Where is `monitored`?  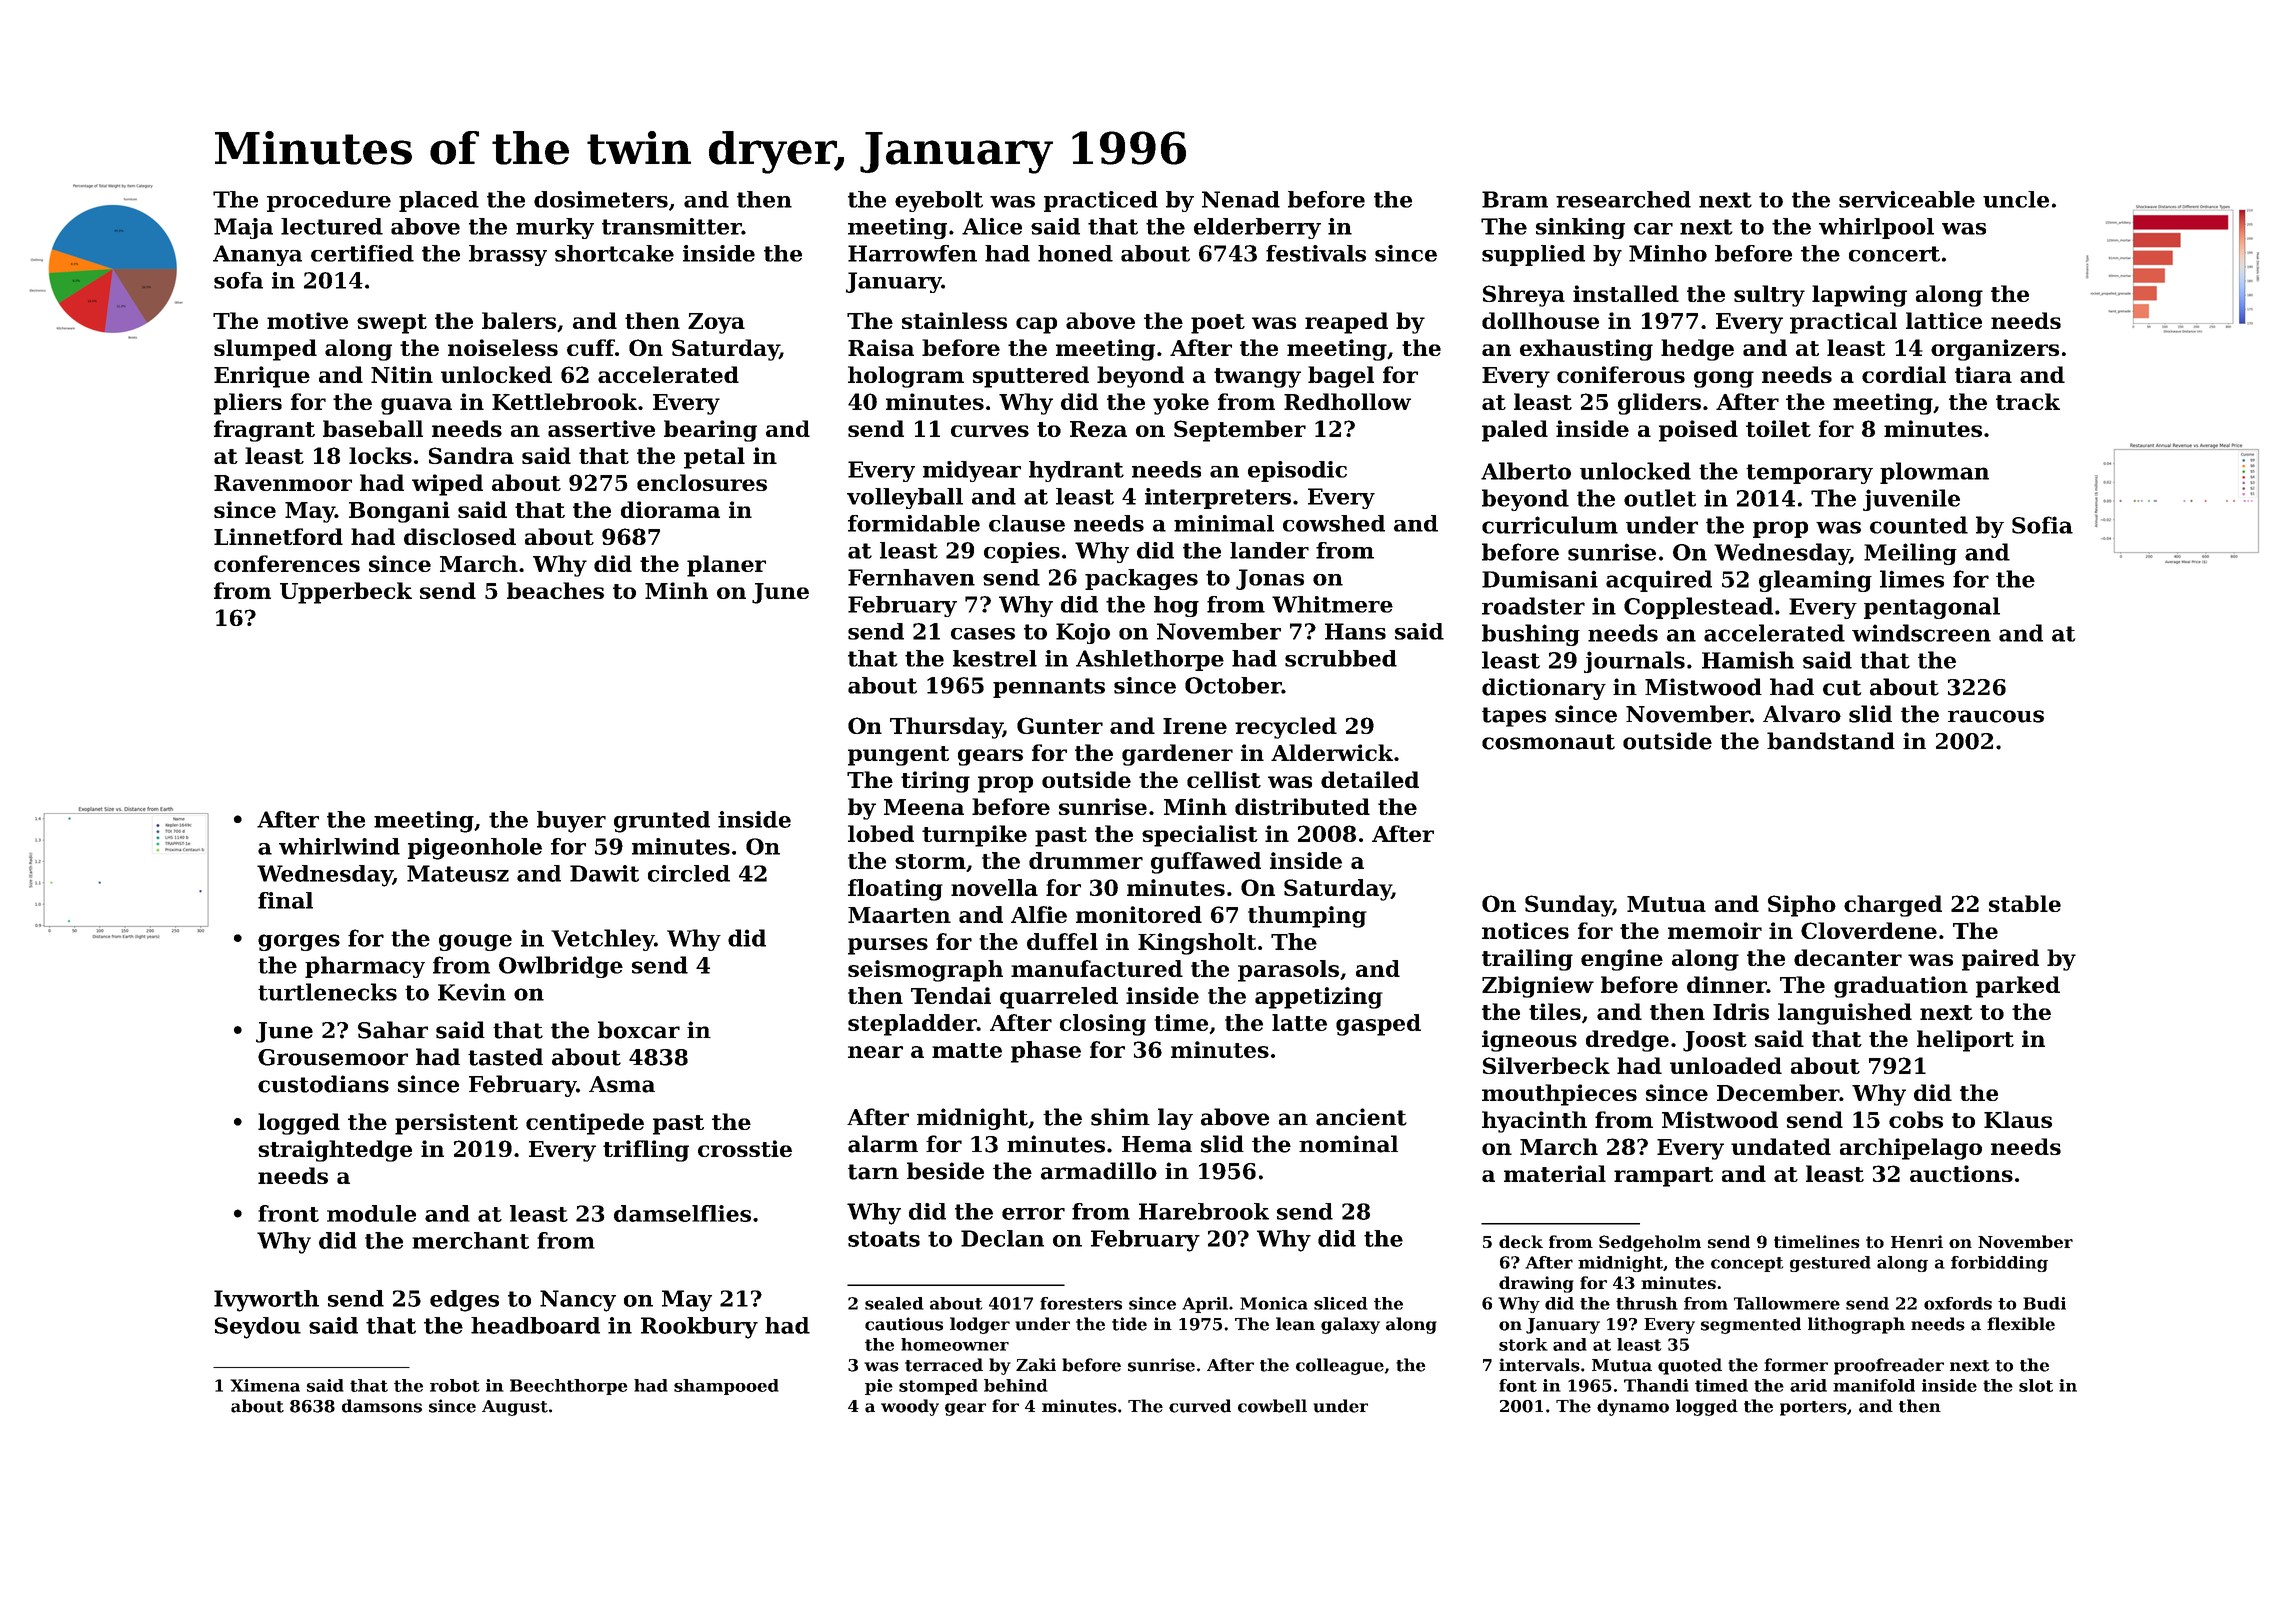 monitored is located at coordinates (1139, 914).
